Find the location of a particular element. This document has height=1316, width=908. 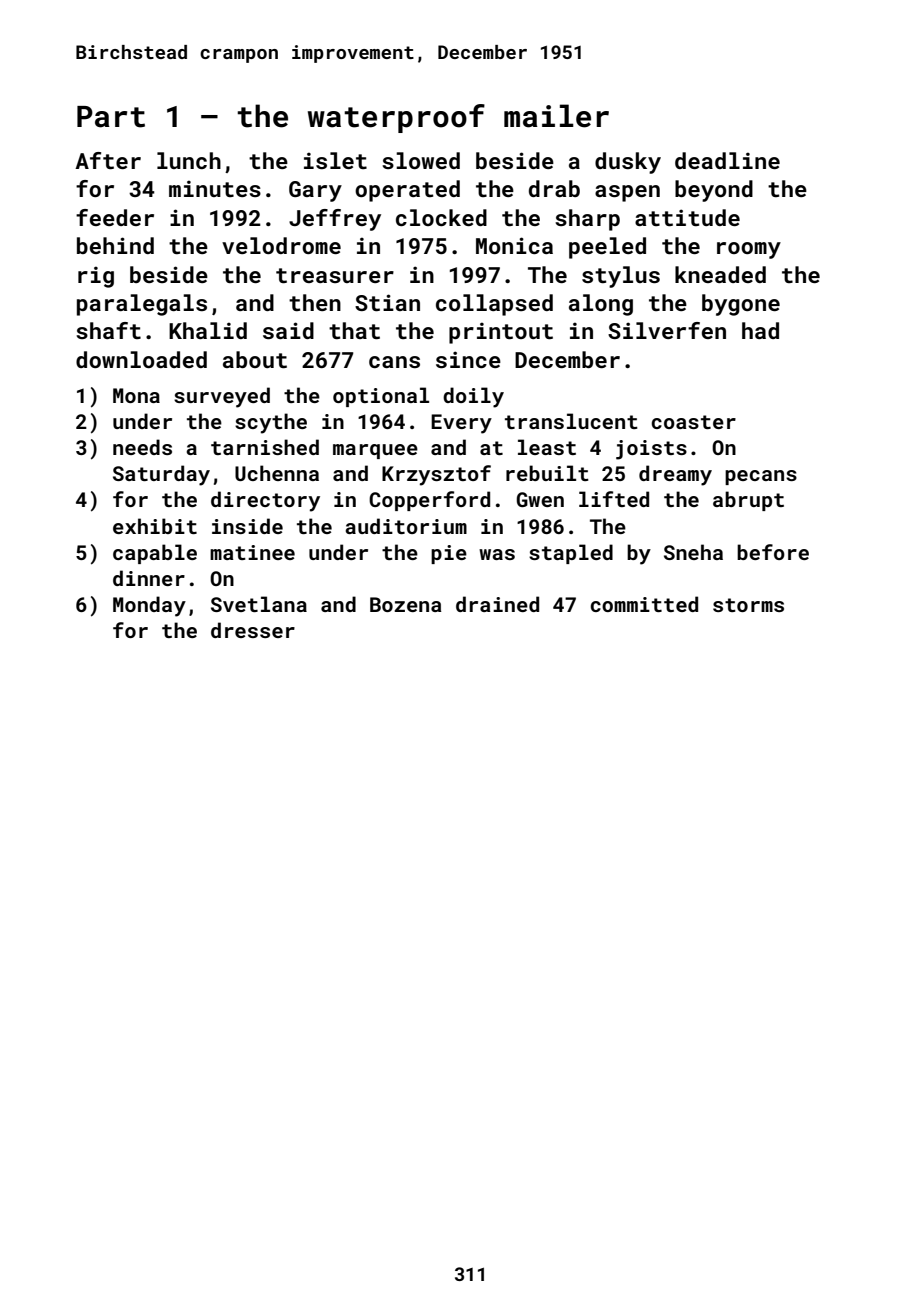

stapled is located at coordinates (571, 554).
